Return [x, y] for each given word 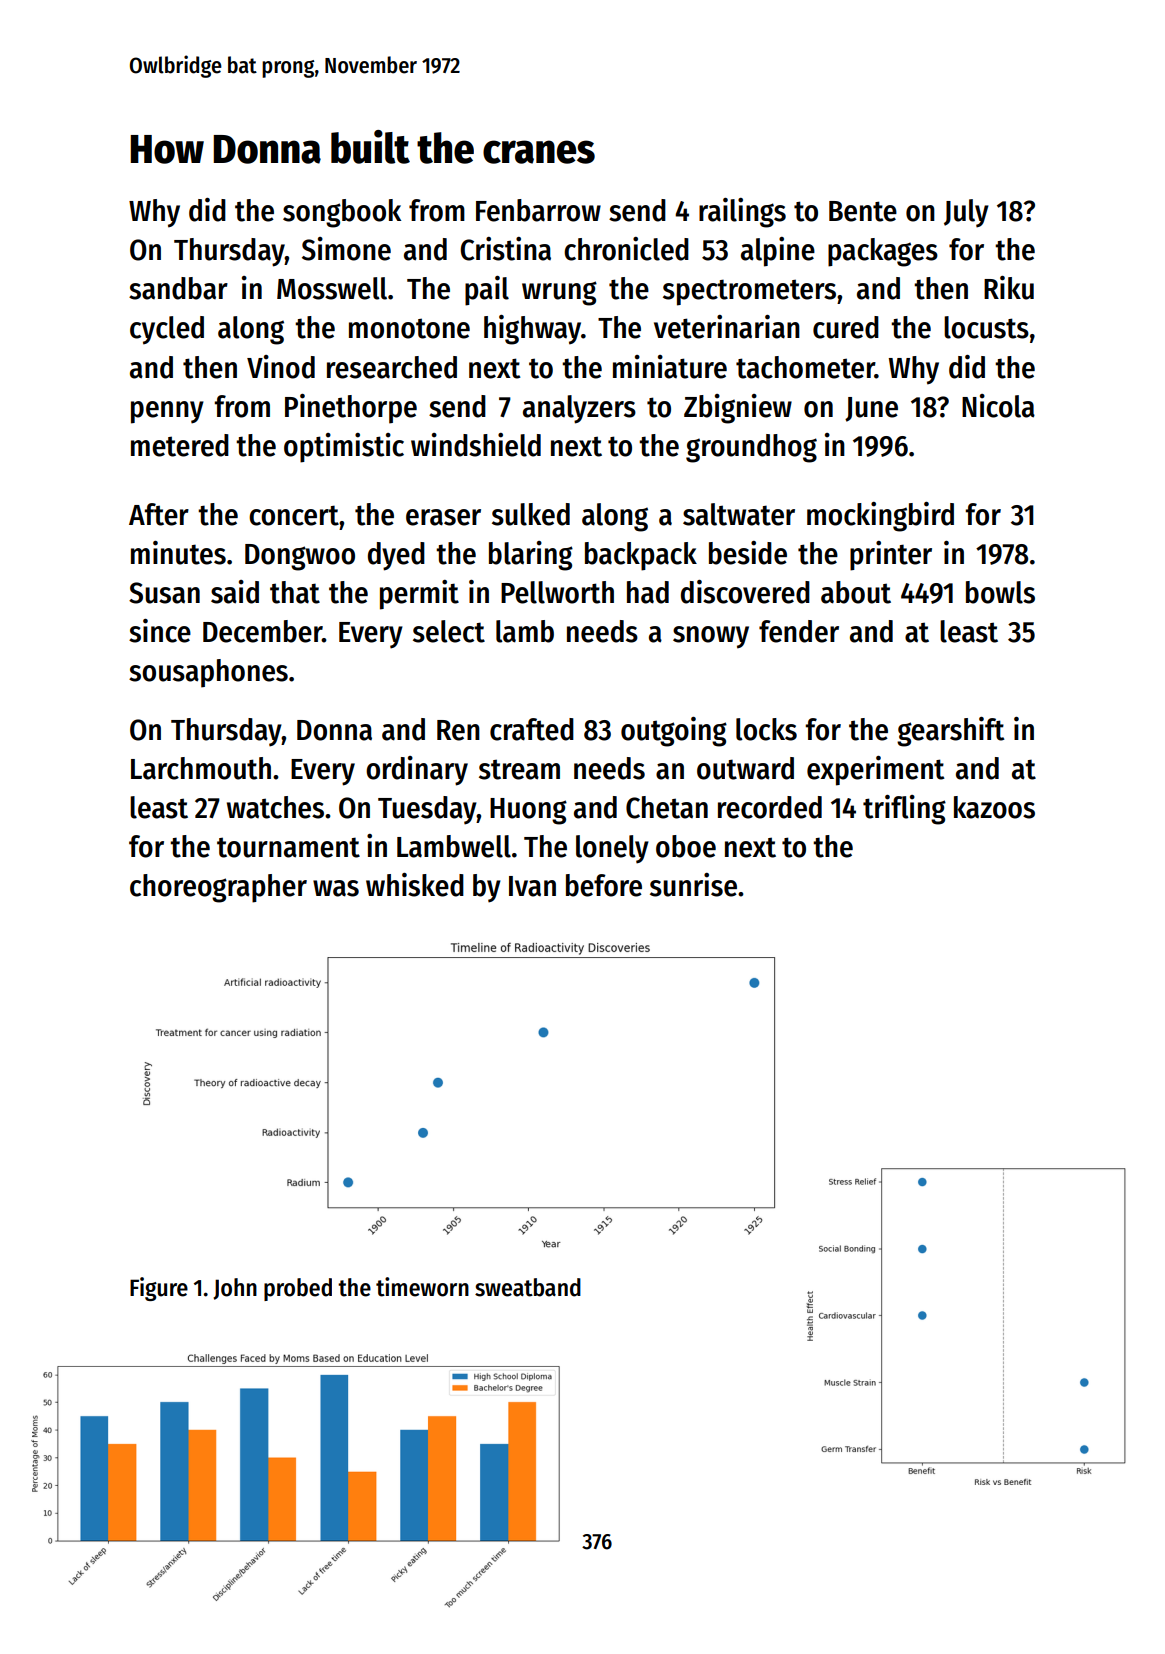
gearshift [951, 732]
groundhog [751, 448]
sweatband [528, 1287]
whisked [415, 885]
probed [298, 1289]
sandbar [178, 288]
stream [519, 769]
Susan [164, 593]
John [235, 1289]
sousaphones [208, 673]
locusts [986, 327]
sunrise [693, 885]
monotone [409, 328]
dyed [396, 556]
